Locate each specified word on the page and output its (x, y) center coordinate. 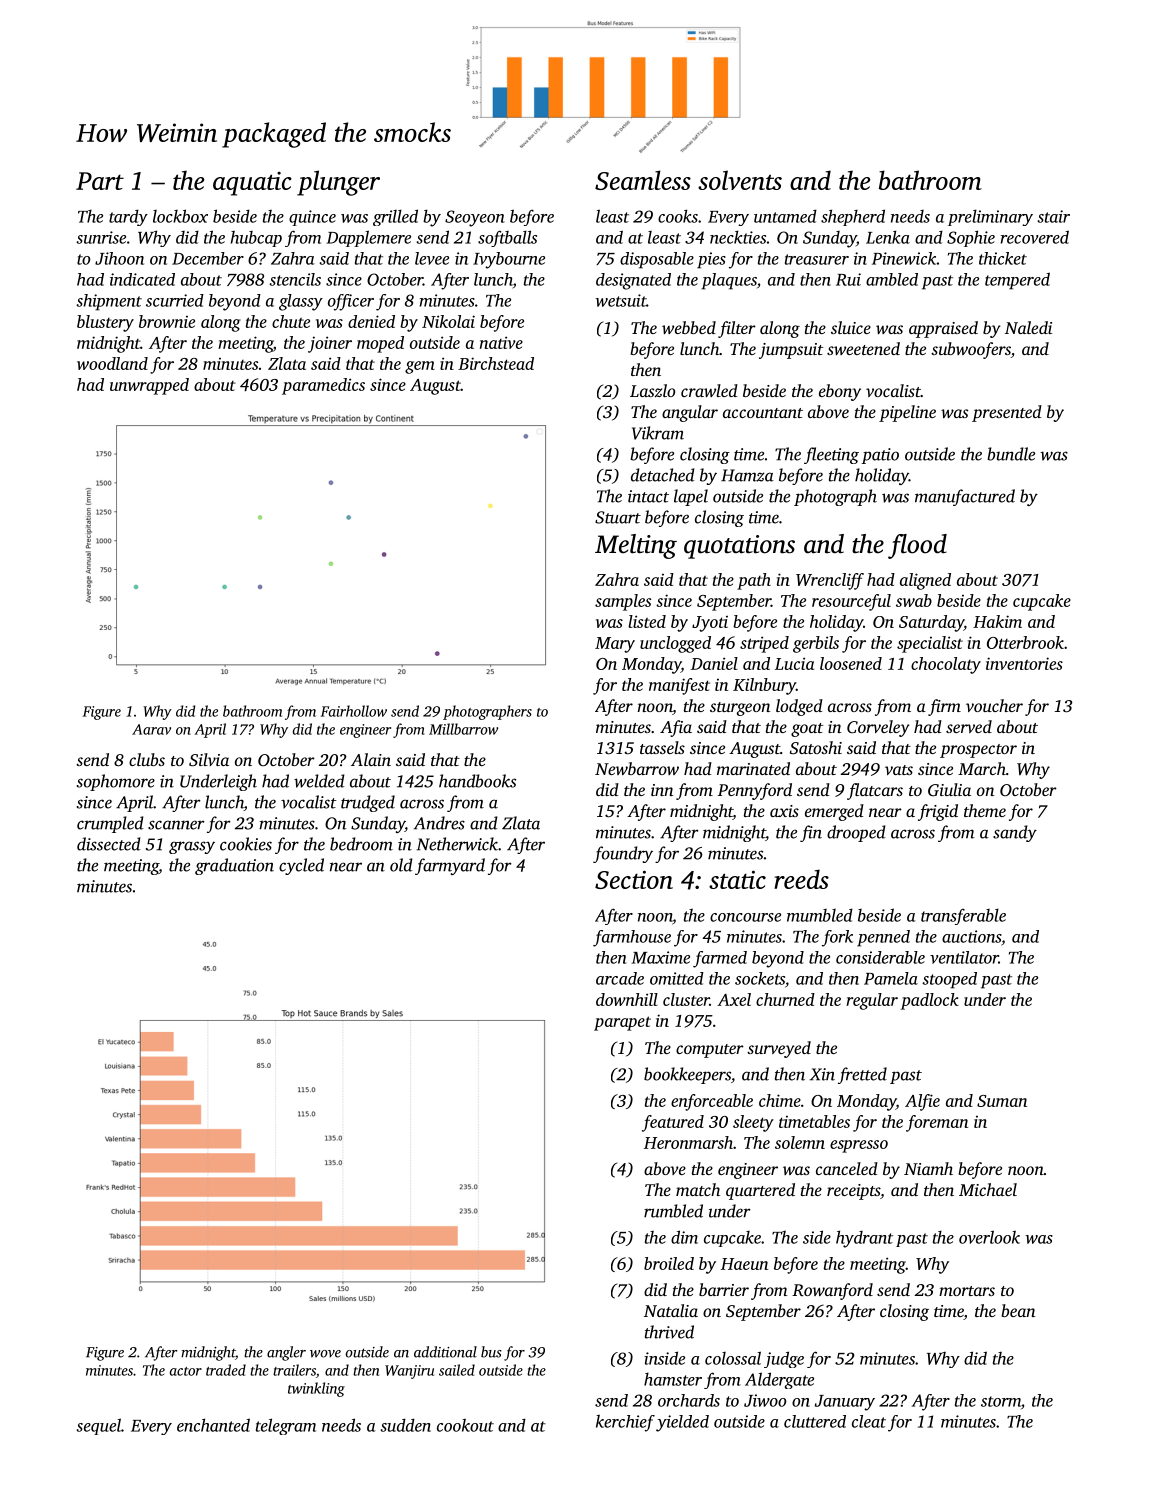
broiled (669, 1263)
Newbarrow (637, 768)
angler (286, 1353)
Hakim (997, 621)
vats (899, 770)
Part (100, 181)
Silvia (209, 760)
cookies (246, 844)
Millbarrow (463, 729)
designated (633, 281)
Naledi (1028, 327)
